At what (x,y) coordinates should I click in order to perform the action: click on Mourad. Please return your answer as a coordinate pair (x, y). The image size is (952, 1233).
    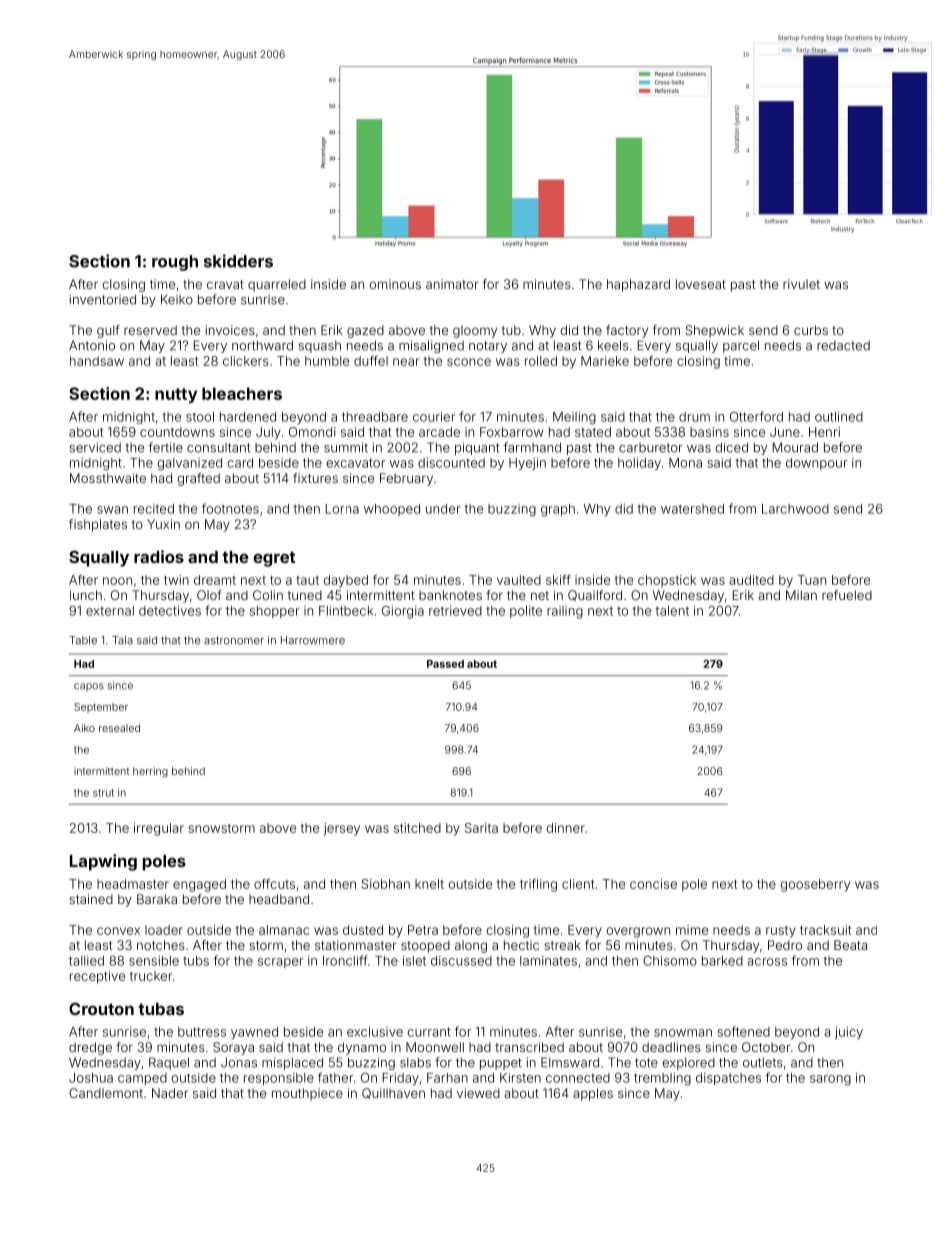
    Looking at the image, I should click on (795, 447).
